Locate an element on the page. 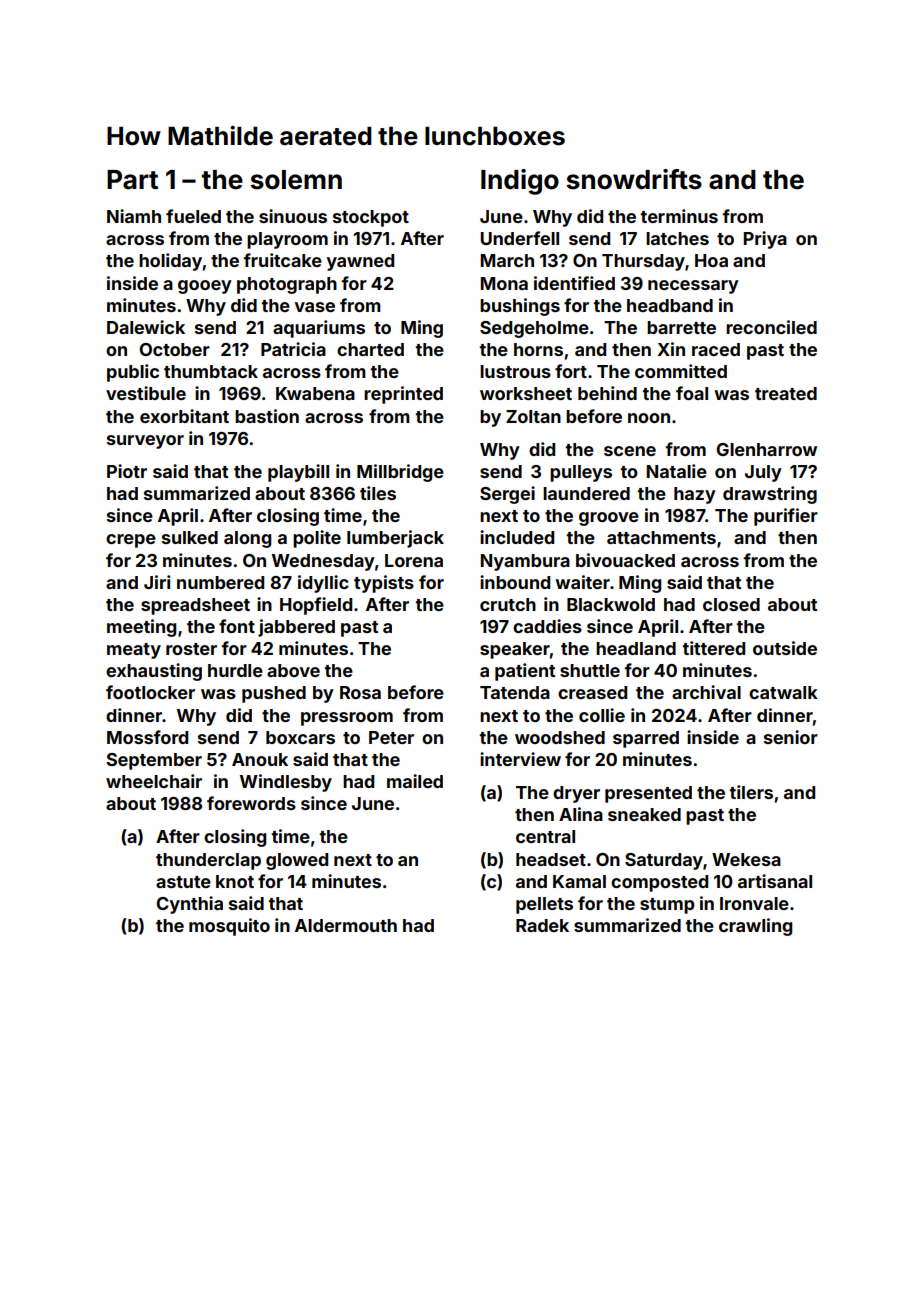 The width and height of the document is (924, 1308). crawling is located at coordinates (755, 927).
